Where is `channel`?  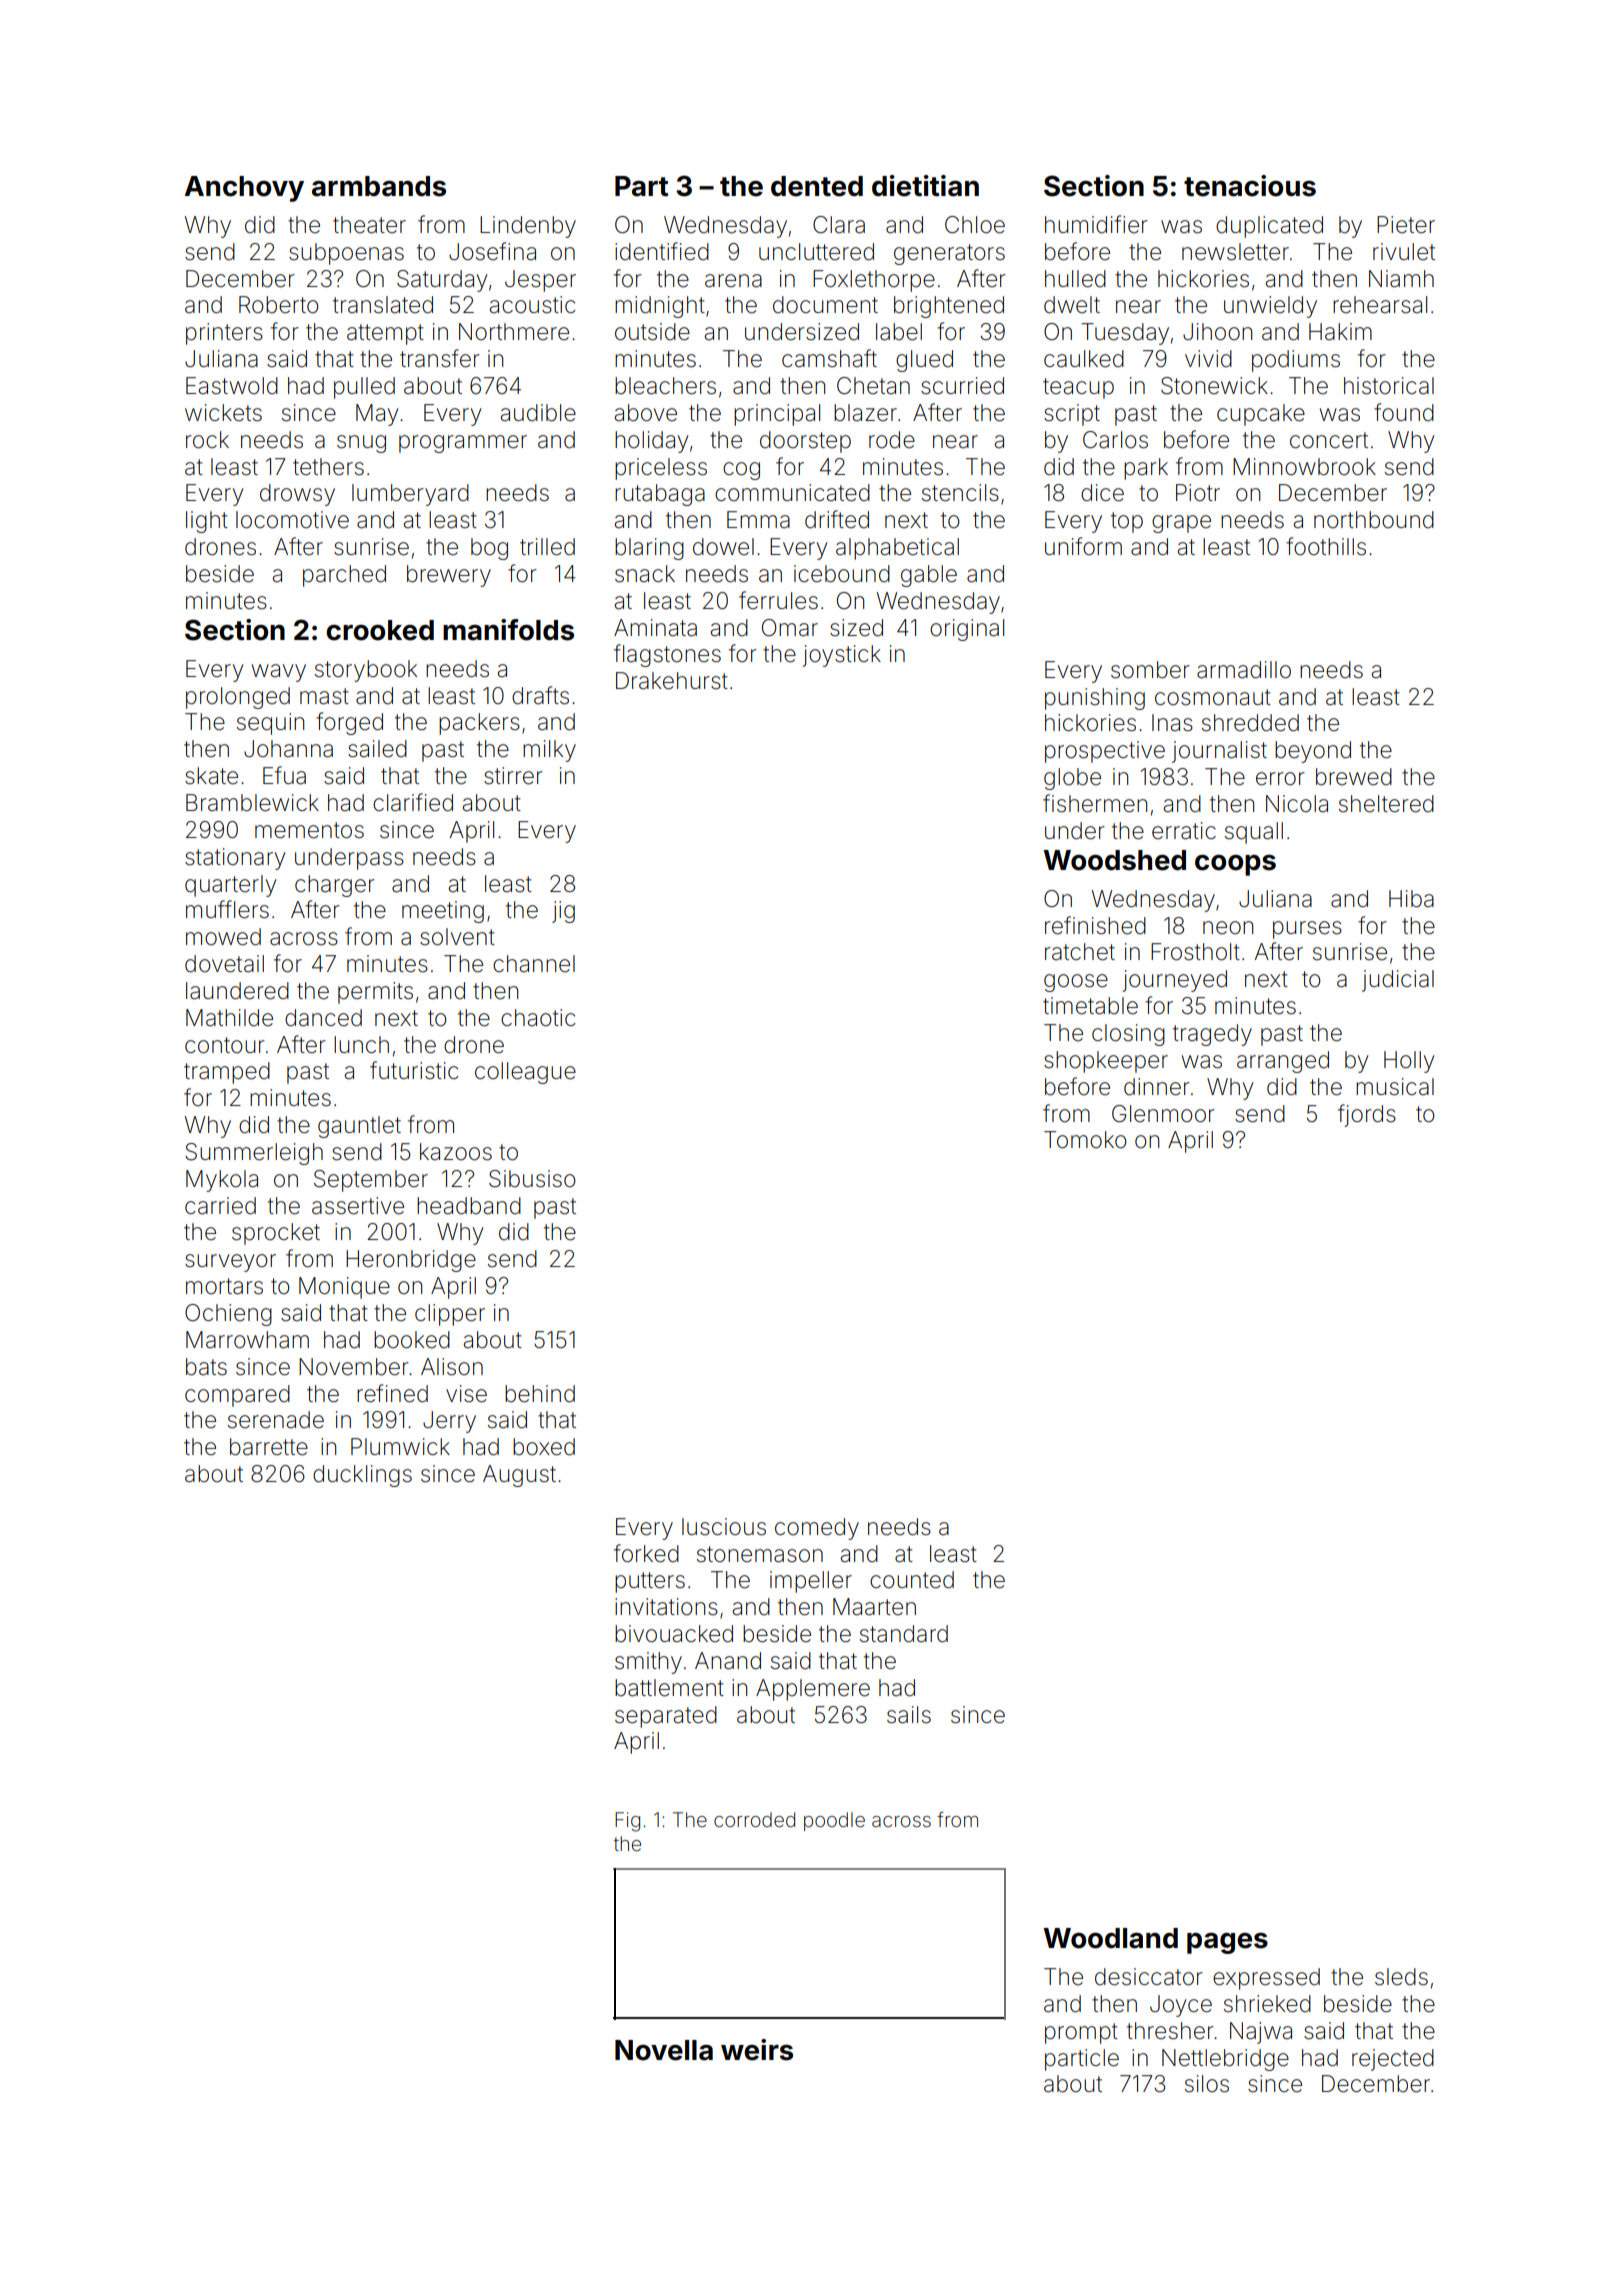
channel is located at coordinates (534, 964).
